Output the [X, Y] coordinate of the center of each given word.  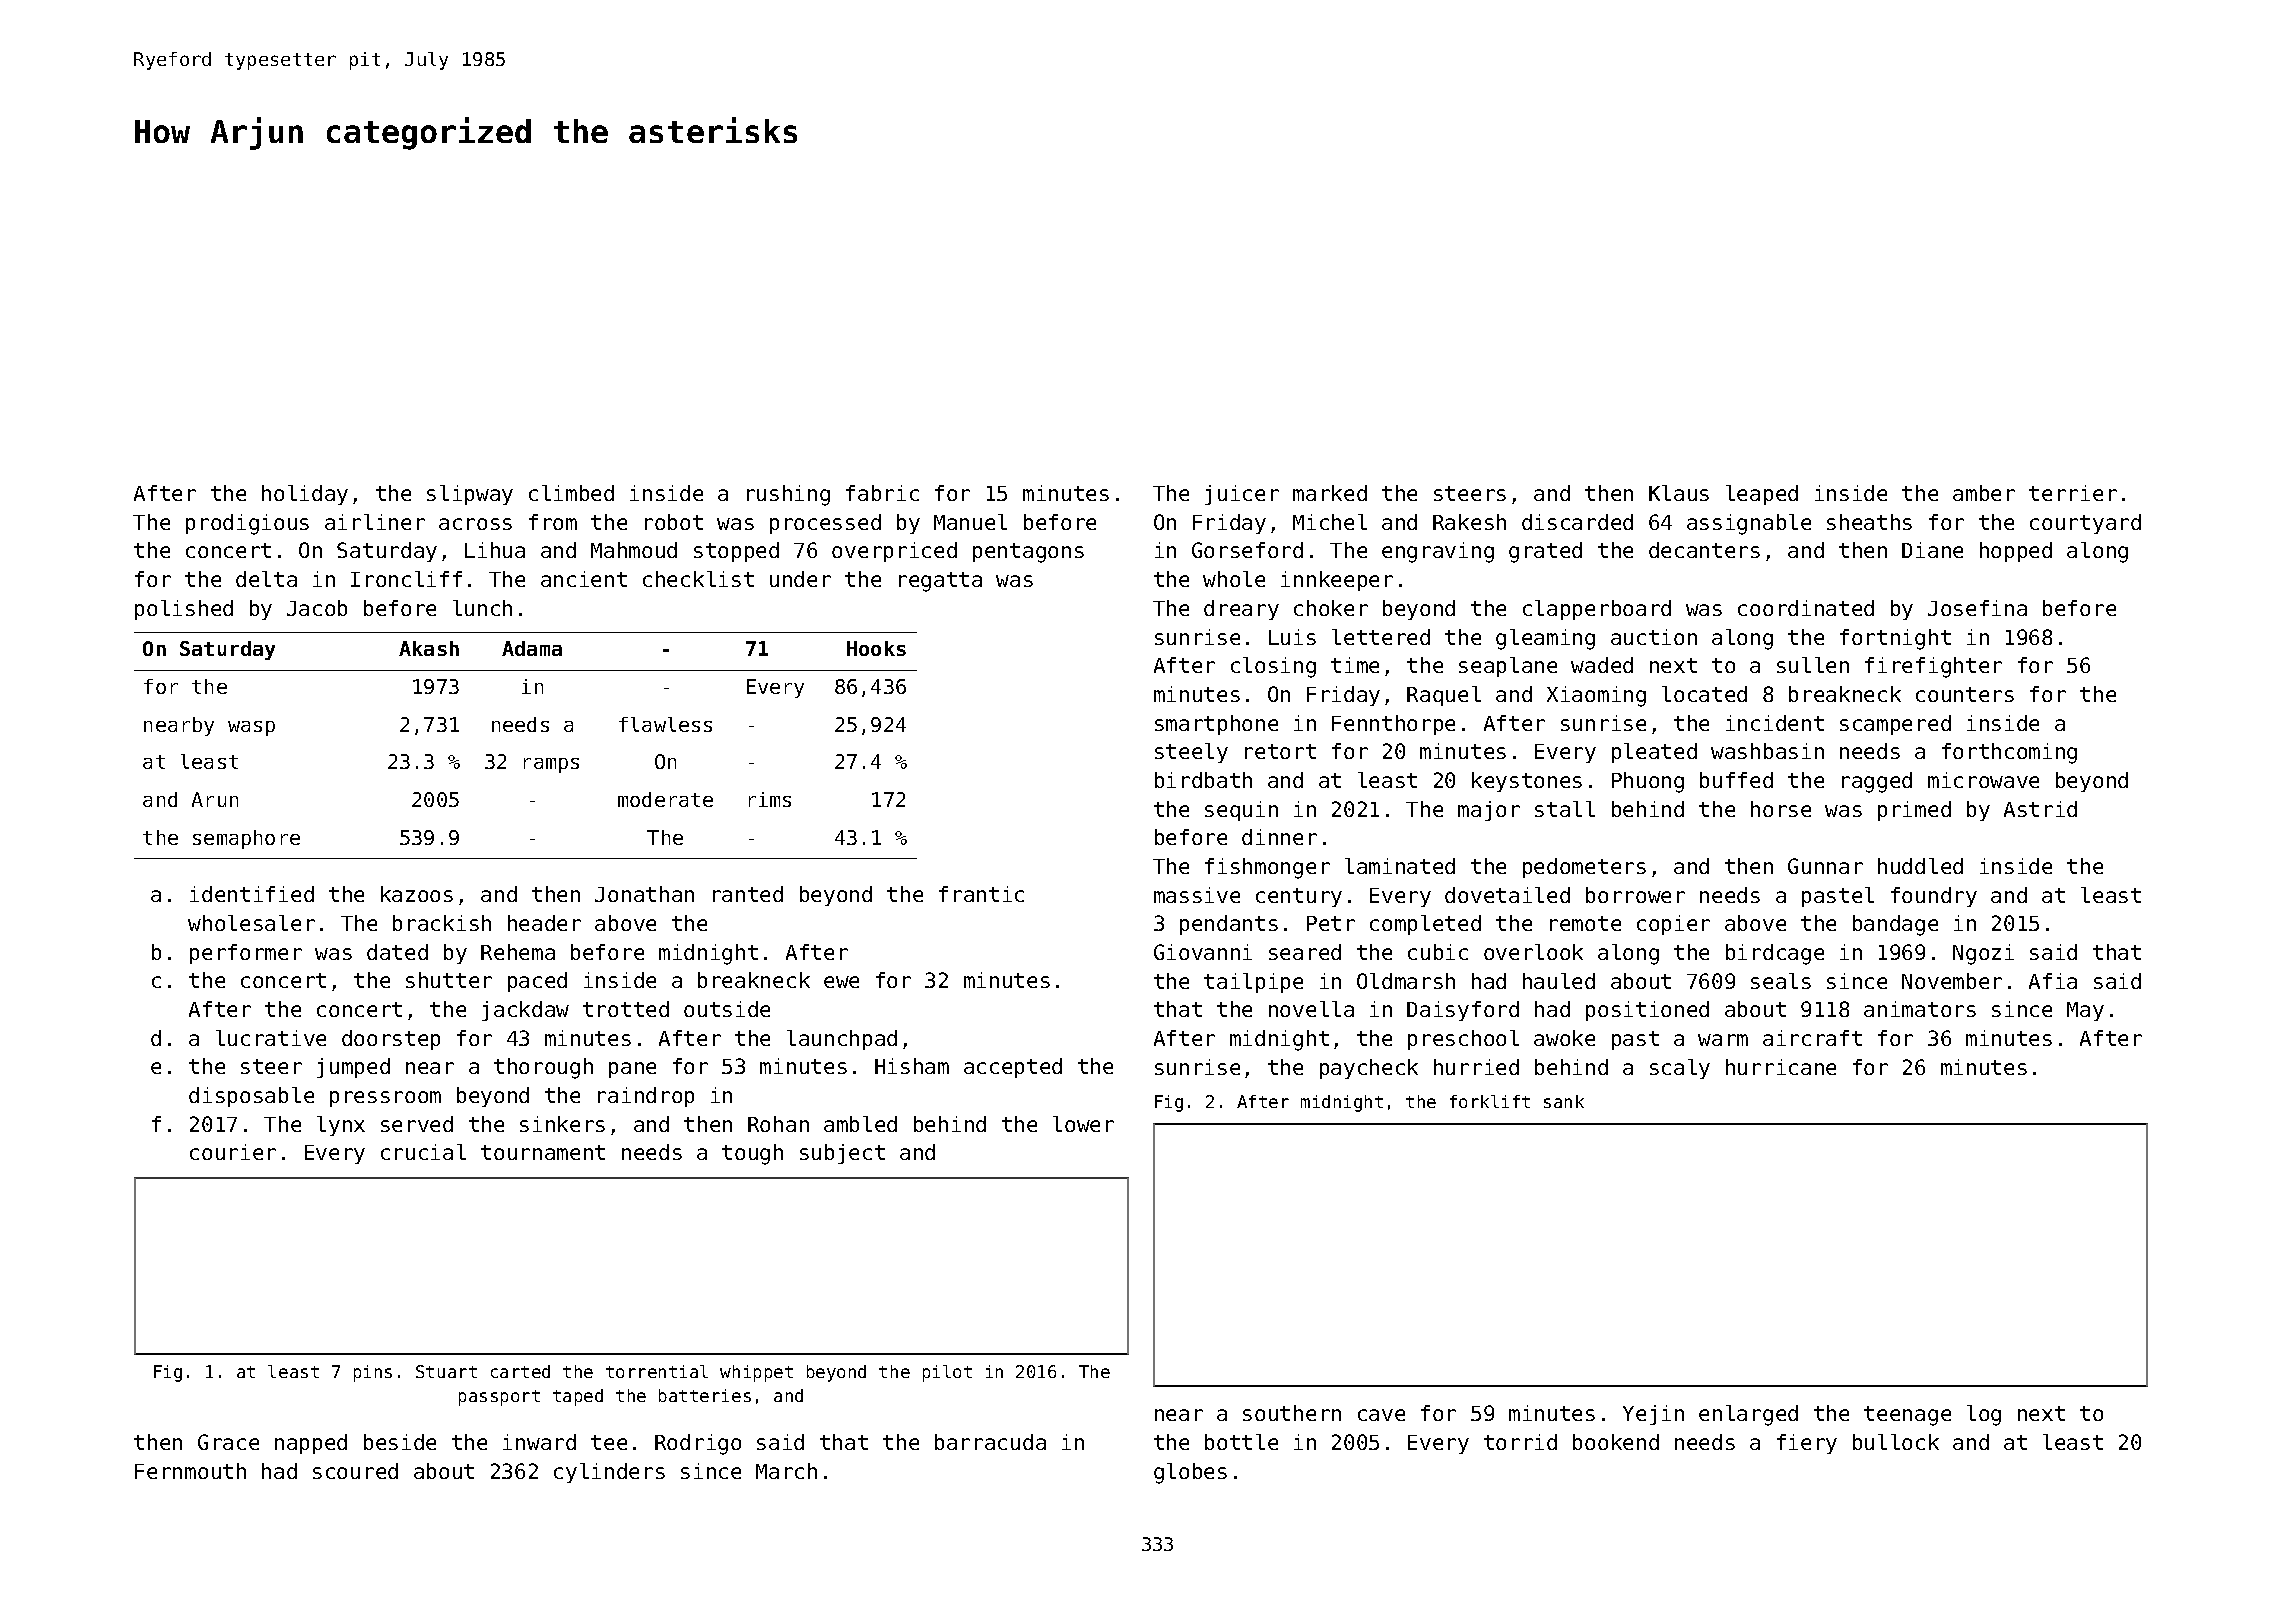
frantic [981, 894]
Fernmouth [190, 1471]
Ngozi [1983, 954]
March [786, 1471]
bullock [1896, 1442]
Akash [429, 648]
